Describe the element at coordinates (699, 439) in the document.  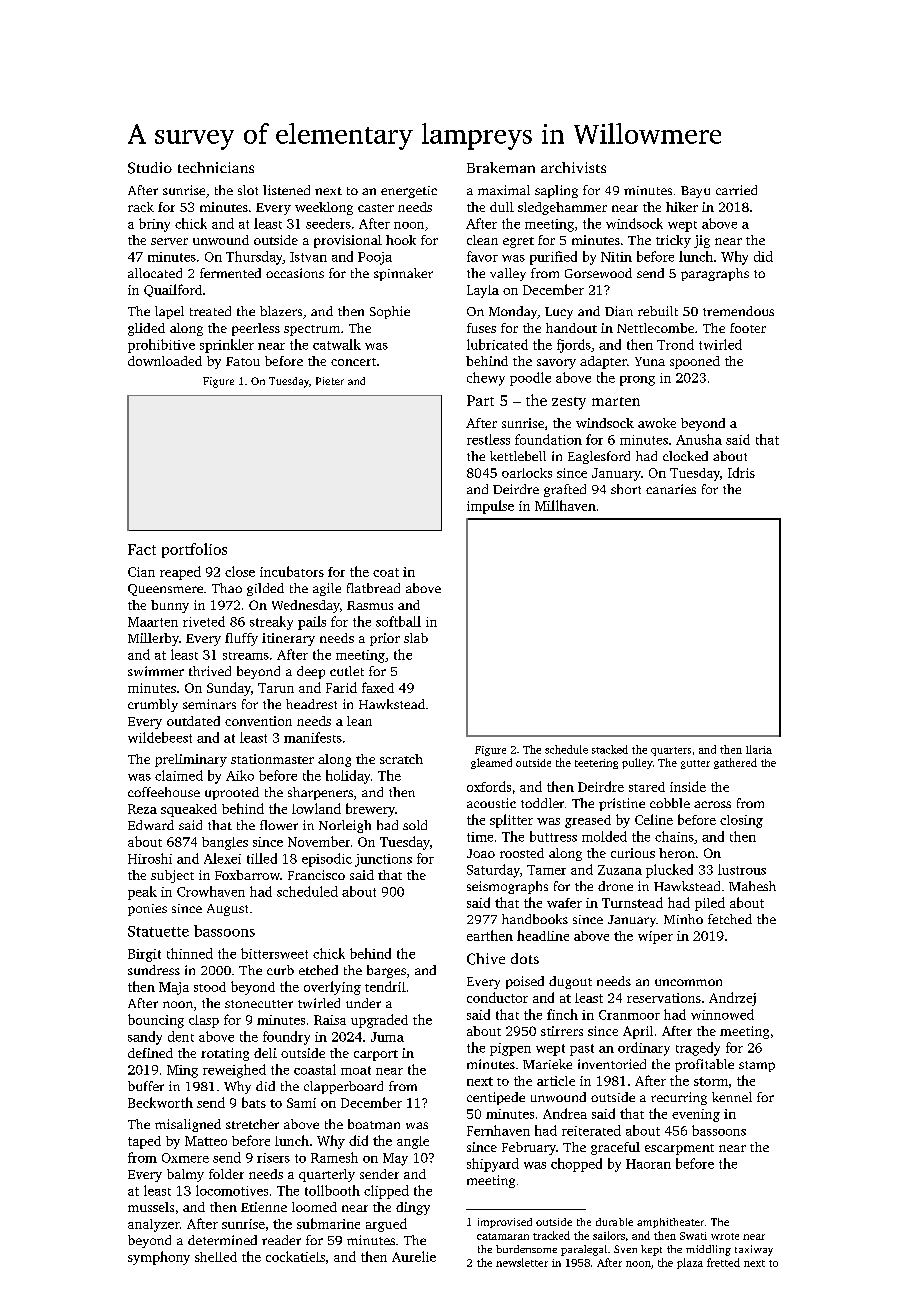
I see `Anusha` at that location.
